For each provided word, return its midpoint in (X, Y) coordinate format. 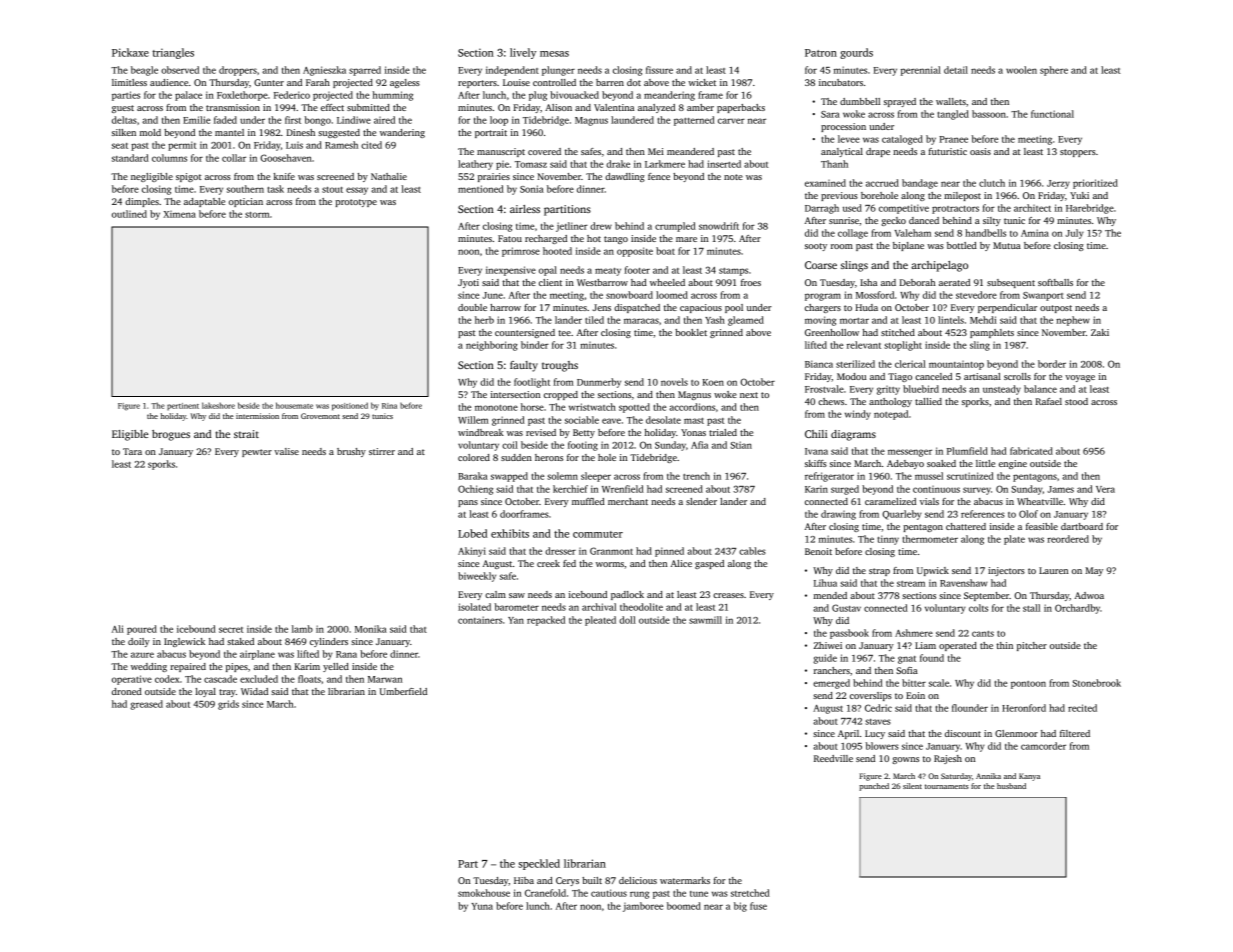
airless (525, 209)
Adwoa (1089, 595)
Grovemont (320, 416)
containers (480, 620)
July (1074, 234)
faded (225, 120)
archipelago (939, 266)
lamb (302, 629)
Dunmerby (599, 383)
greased (146, 705)
